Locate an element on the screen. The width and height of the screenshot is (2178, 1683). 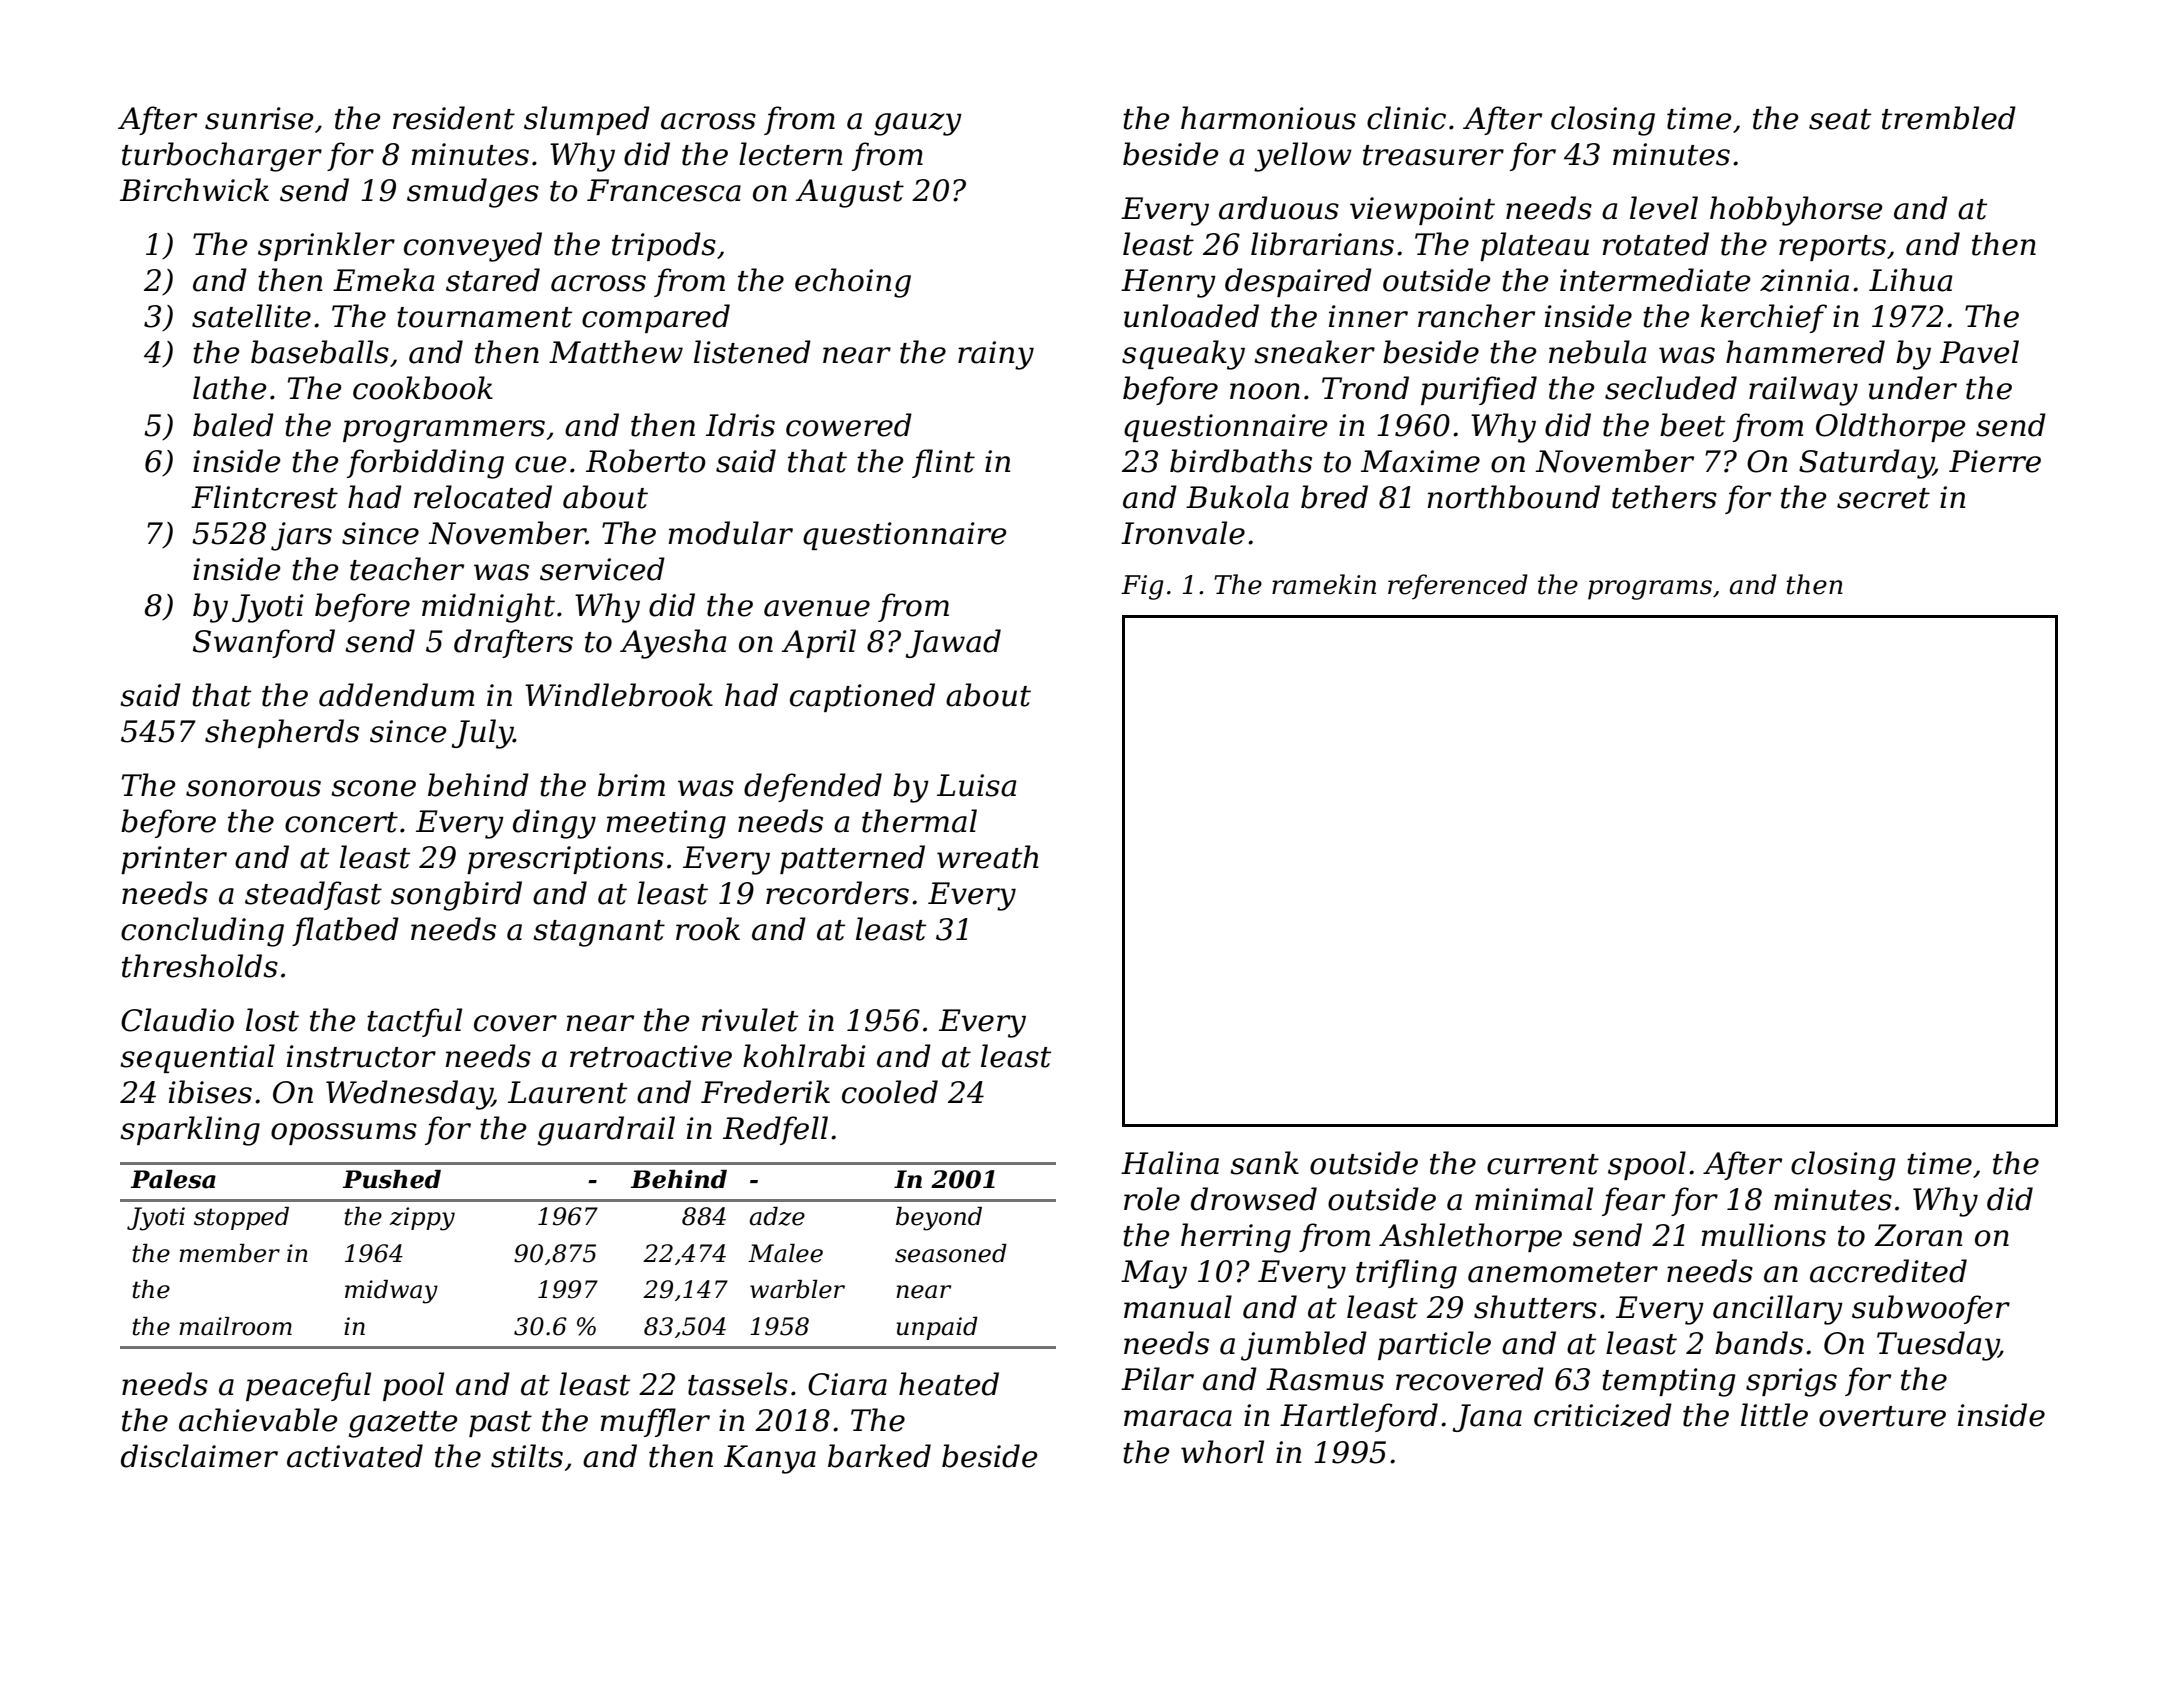
current is located at coordinates (1543, 1164).
